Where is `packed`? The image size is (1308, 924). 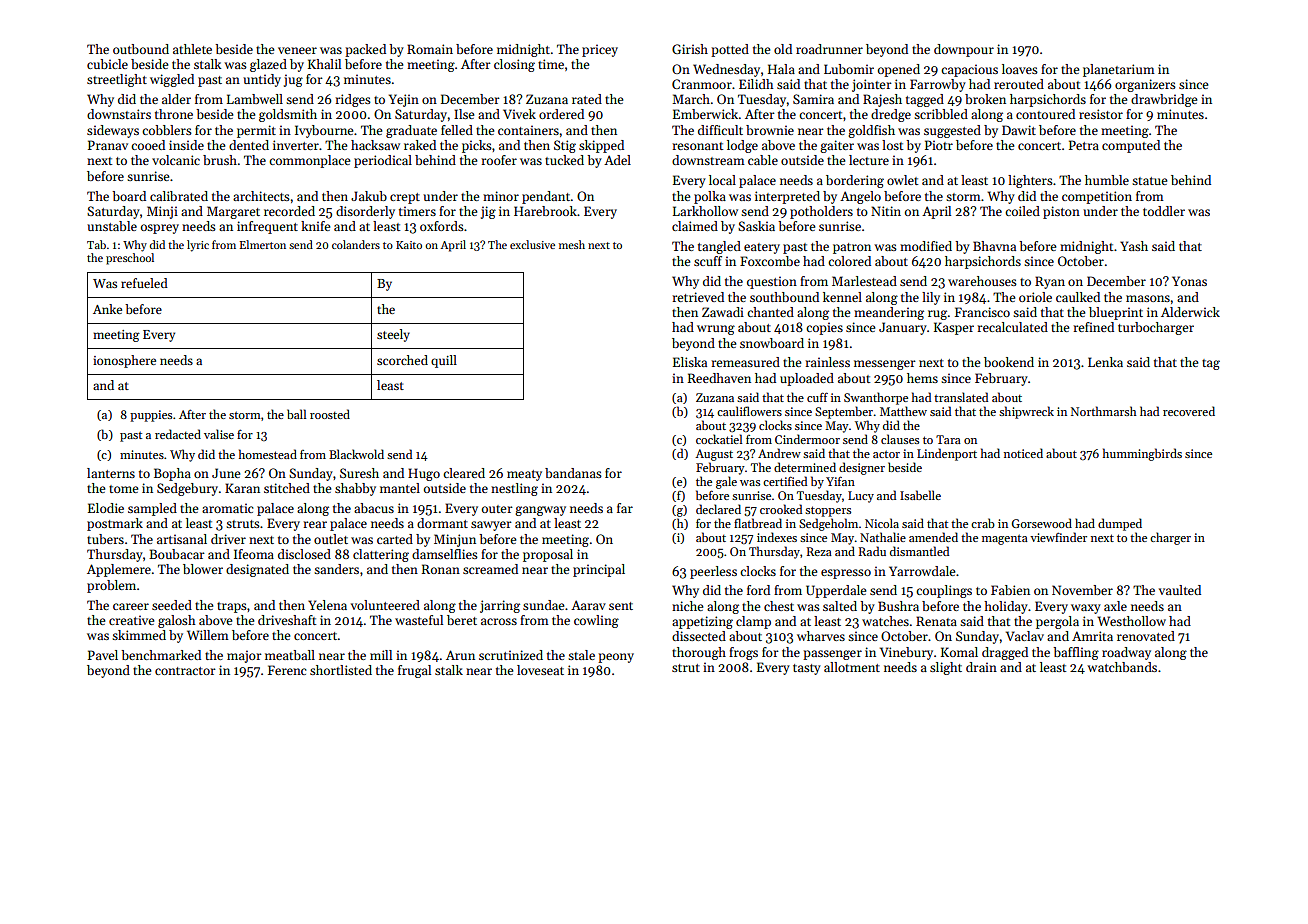 packed is located at coordinates (365, 50).
